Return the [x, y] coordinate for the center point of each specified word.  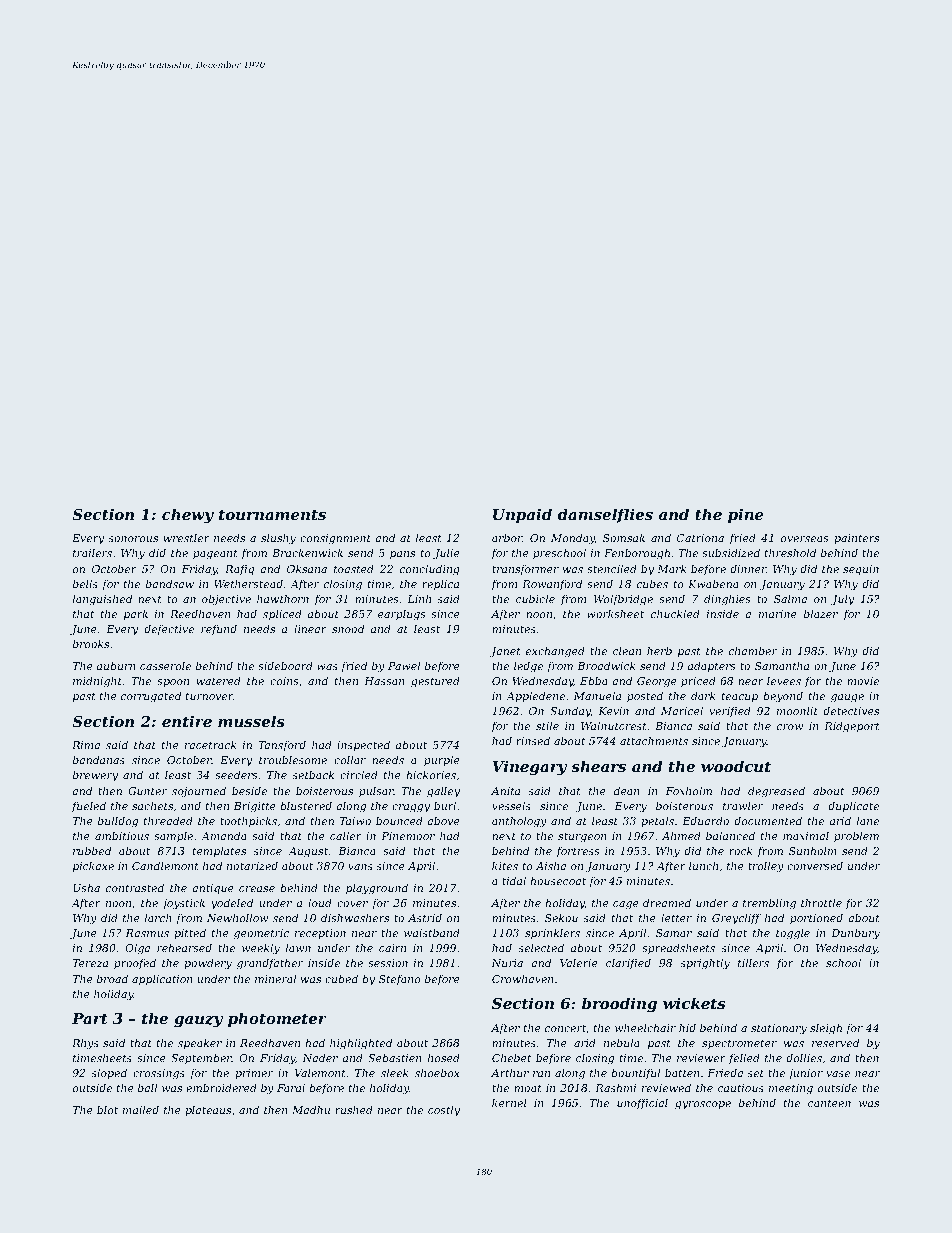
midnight [97, 682]
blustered [306, 805]
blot [107, 1109]
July [842, 600]
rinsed [533, 740]
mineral [275, 978]
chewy [188, 516]
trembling [769, 904]
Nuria [507, 963]
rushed [354, 1109]
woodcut [736, 766]
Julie [446, 553]
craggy [411, 808]
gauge [847, 698]
